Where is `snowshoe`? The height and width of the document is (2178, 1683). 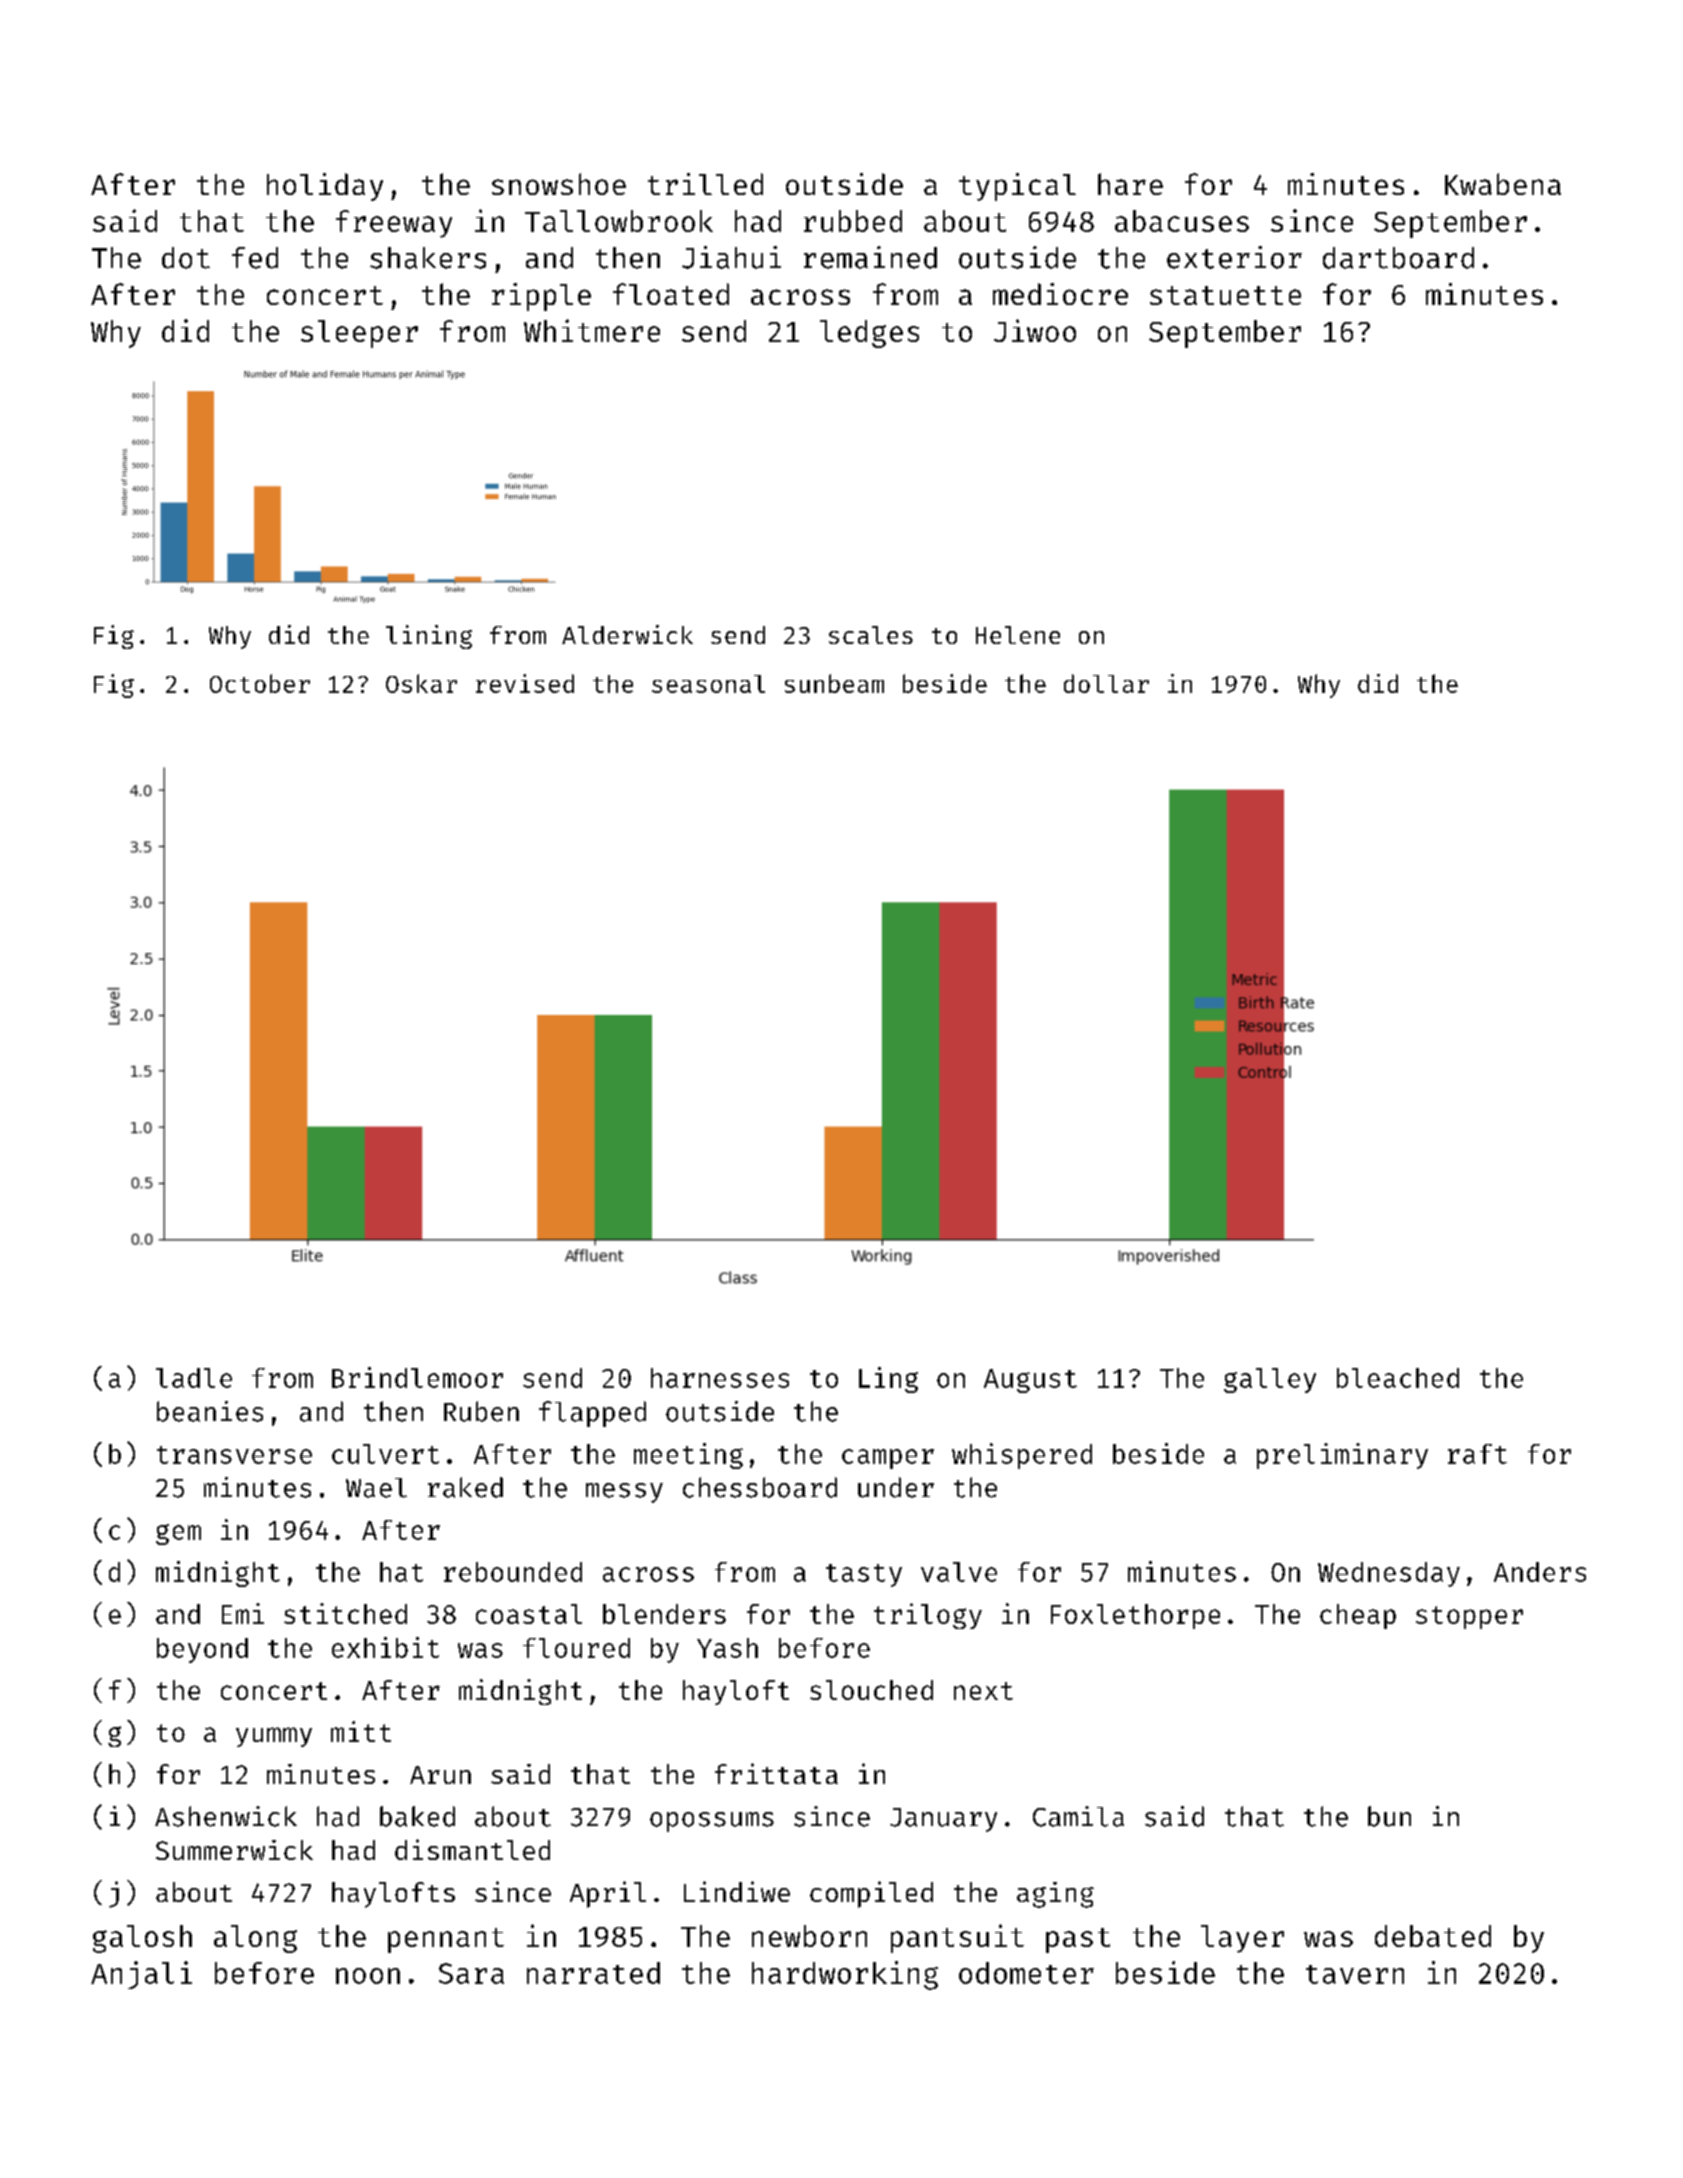 snowshoe is located at coordinates (559, 184).
